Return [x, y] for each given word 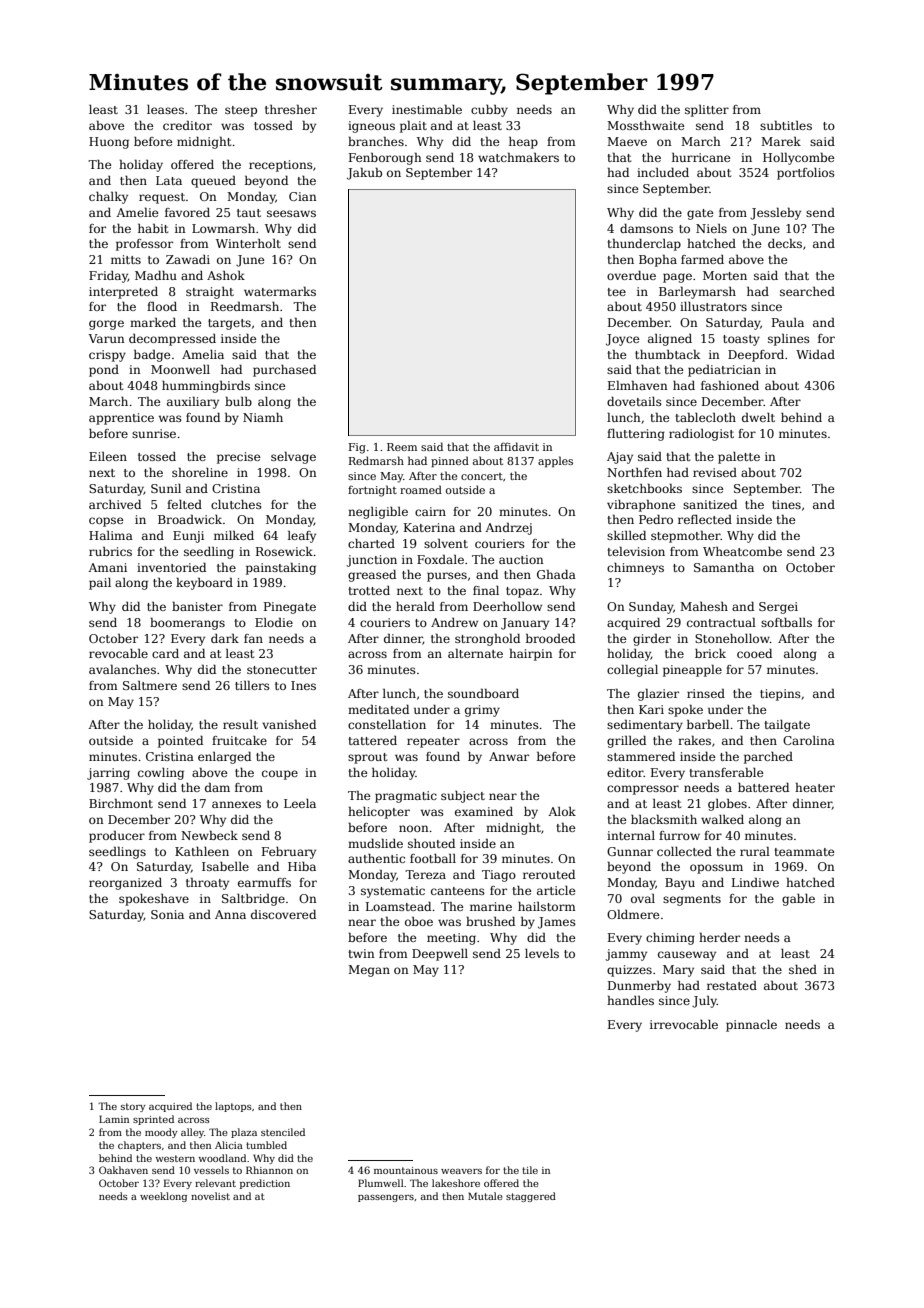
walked [722, 819]
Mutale [485, 1196]
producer [117, 837]
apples [555, 461]
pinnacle [751, 1026]
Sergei [778, 608]
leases [165, 109]
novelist [210, 1196]
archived [115, 504]
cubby [489, 111]
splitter [707, 111]
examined [484, 811]
